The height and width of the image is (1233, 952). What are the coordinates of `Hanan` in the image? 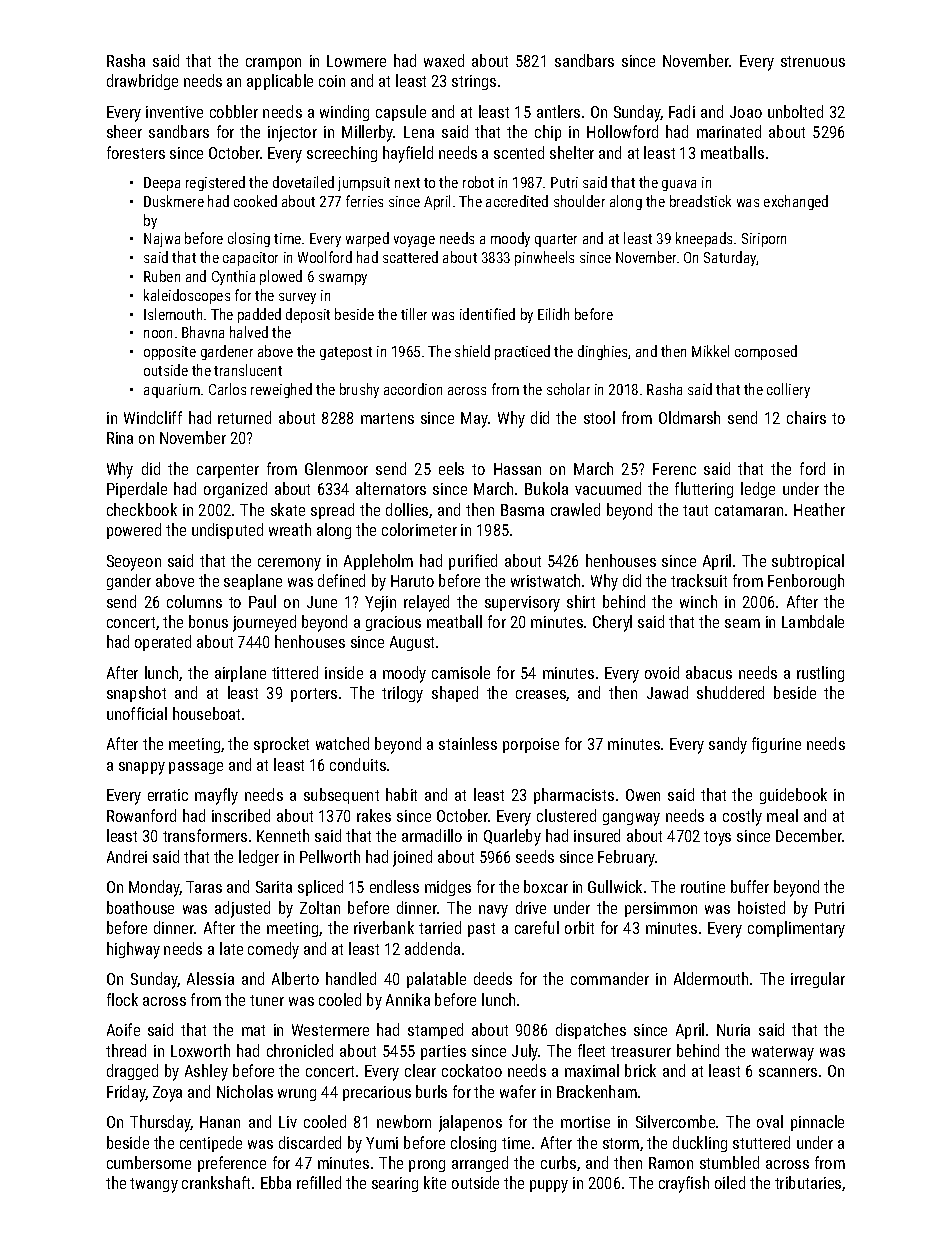 It's located at (220, 1122).
